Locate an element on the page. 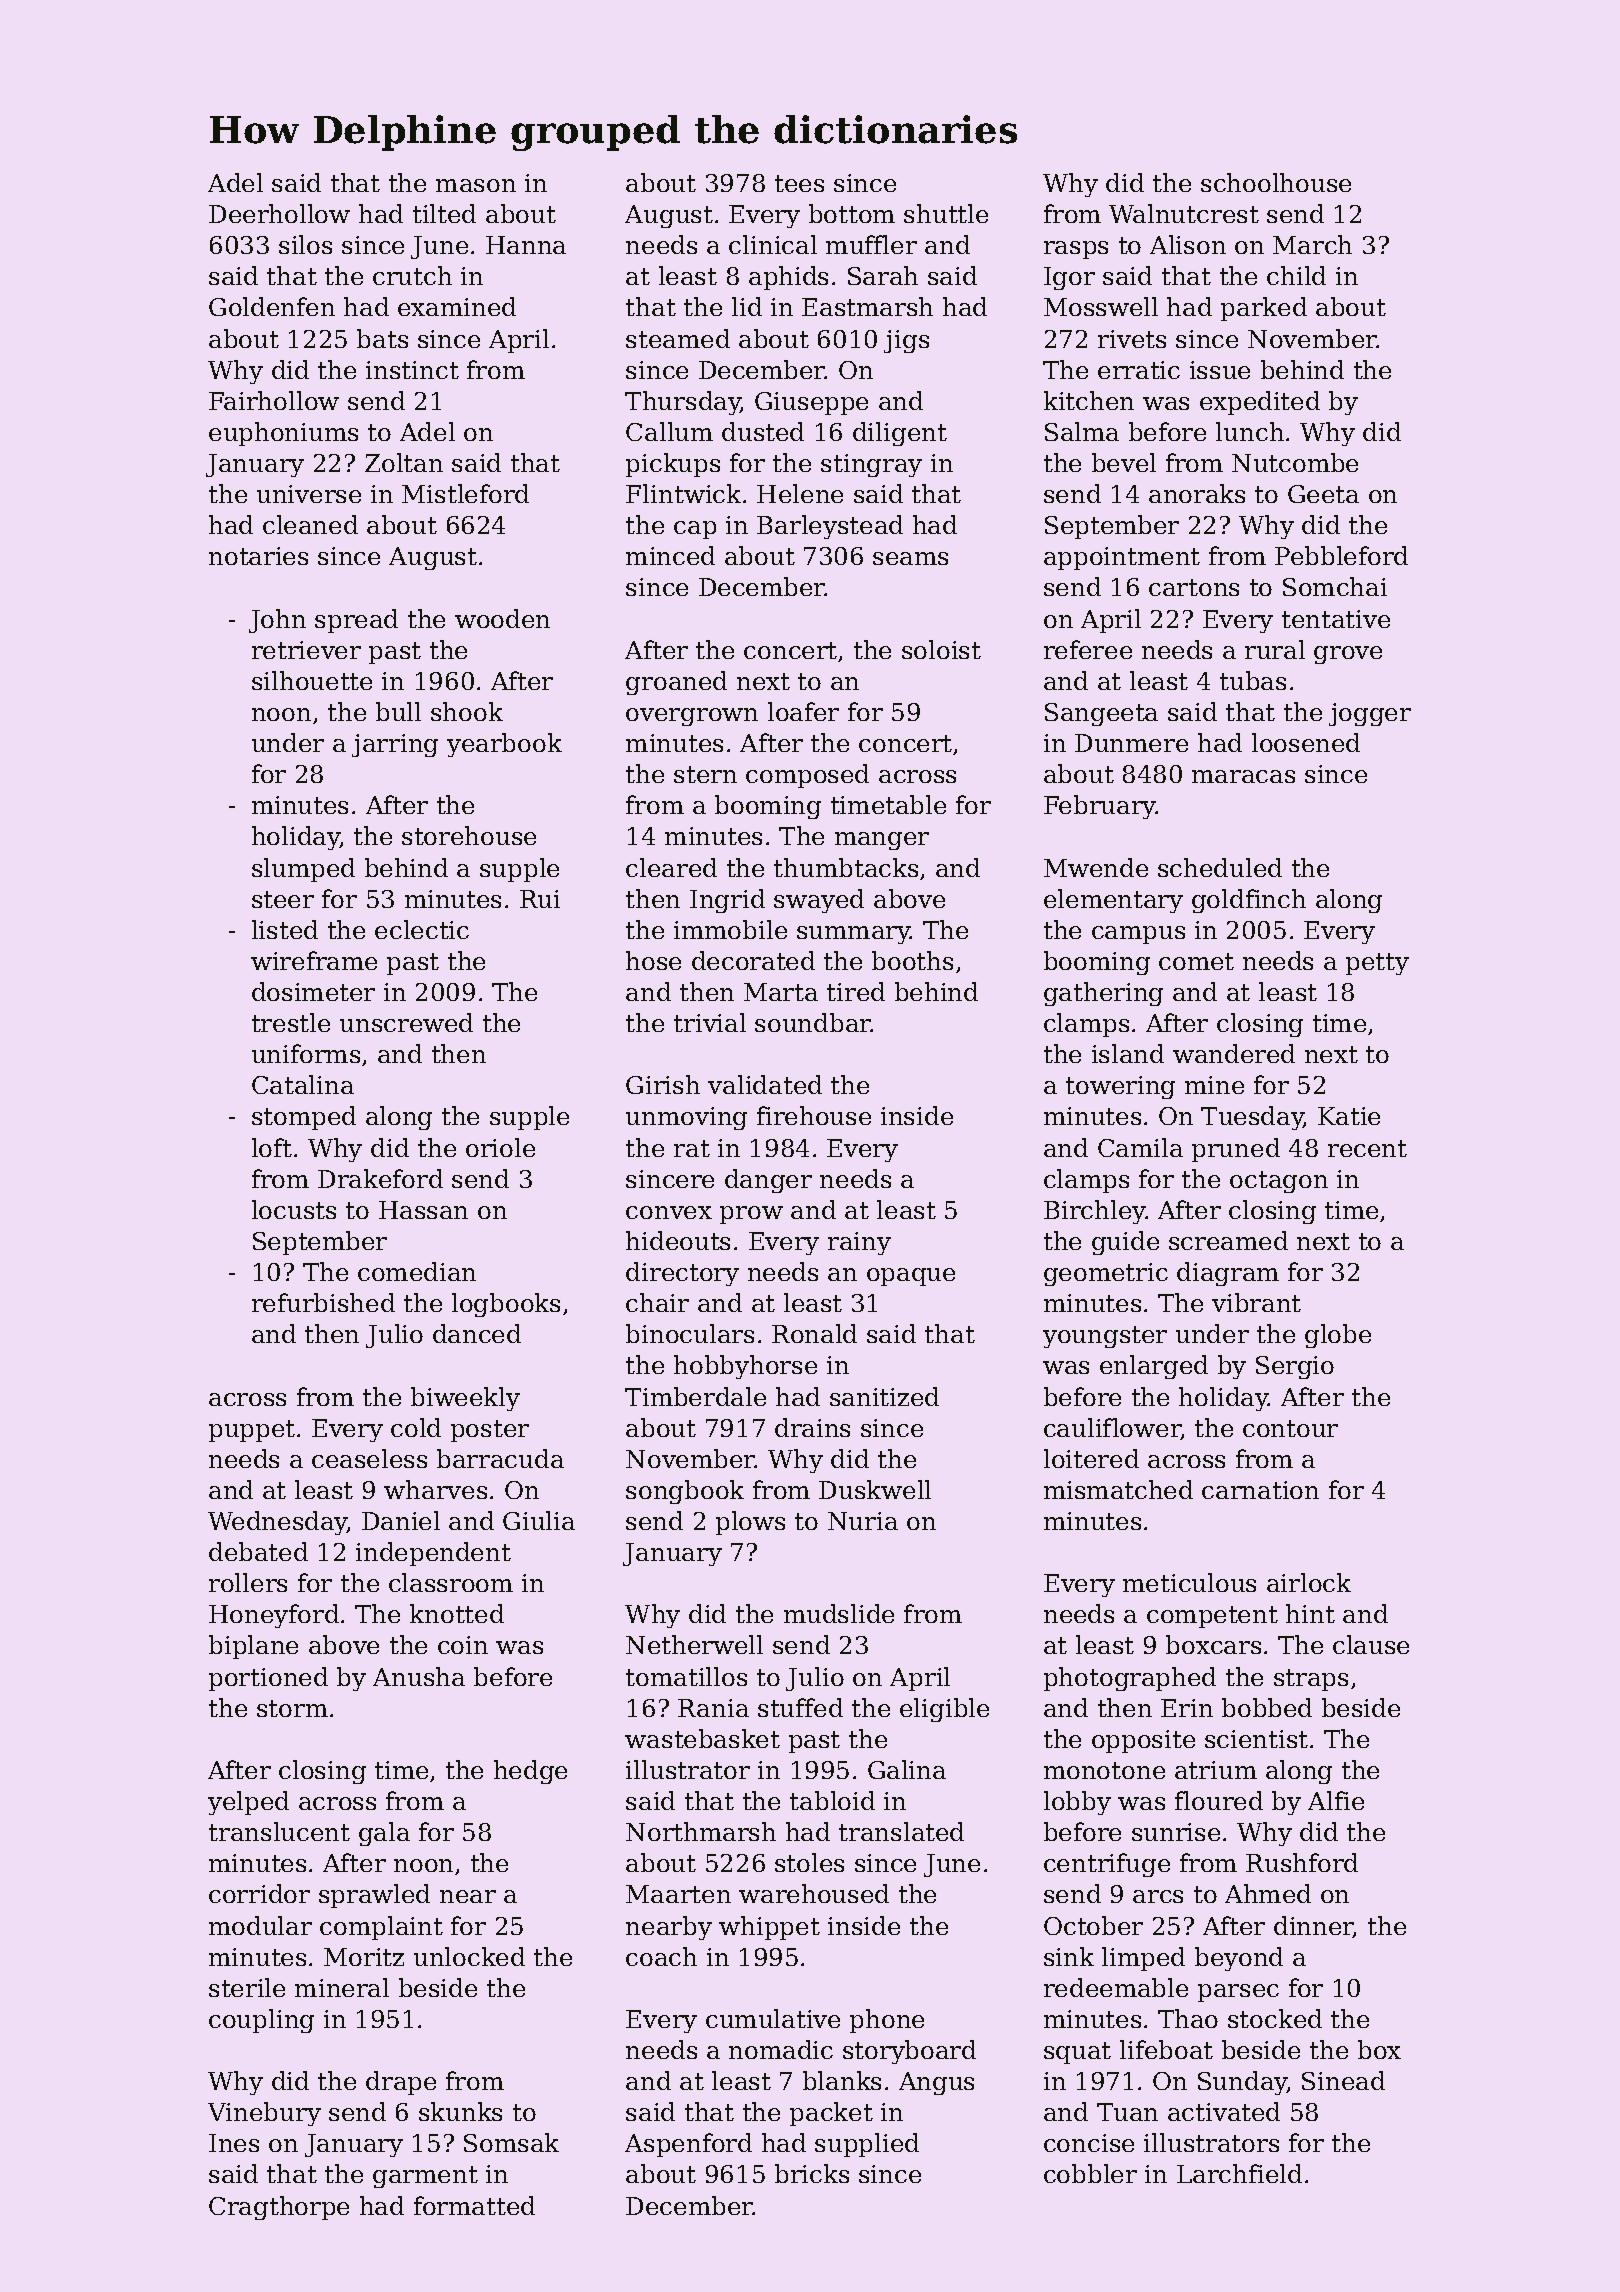 The width and height of the image is (1620, 2292). tees is located at coordinates (799, 183).
